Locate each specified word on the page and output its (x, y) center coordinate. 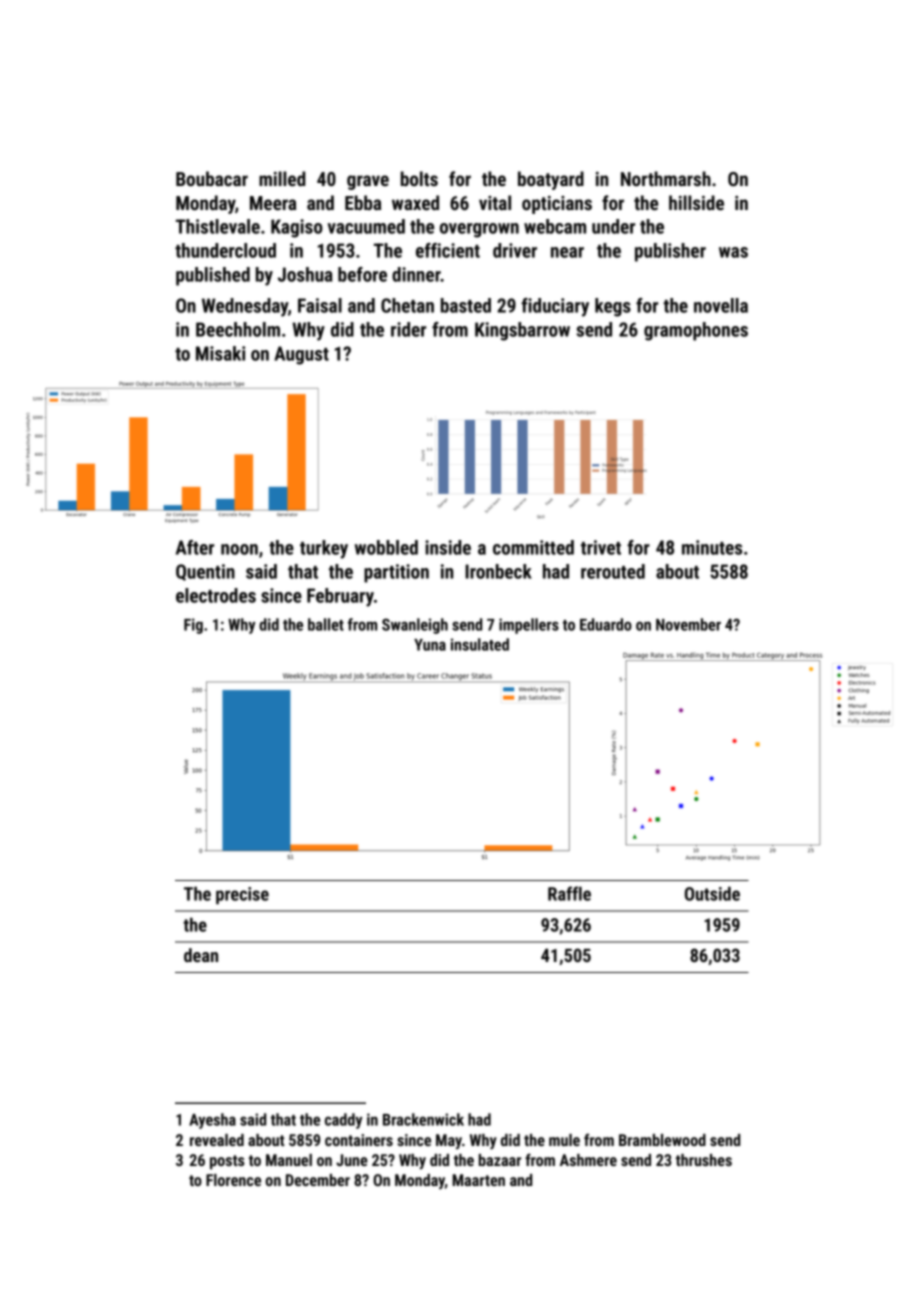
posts (227, 1162)
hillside (696, 202)
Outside (712, 894)
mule (564, 1140)
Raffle (569, 893)
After (195, 547)
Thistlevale (218, 226)
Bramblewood (662, 1140)
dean (201, 955)
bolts (419, 178)
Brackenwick (423, 1119)
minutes (712, 547)
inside (448, 547)
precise (242, 895)
